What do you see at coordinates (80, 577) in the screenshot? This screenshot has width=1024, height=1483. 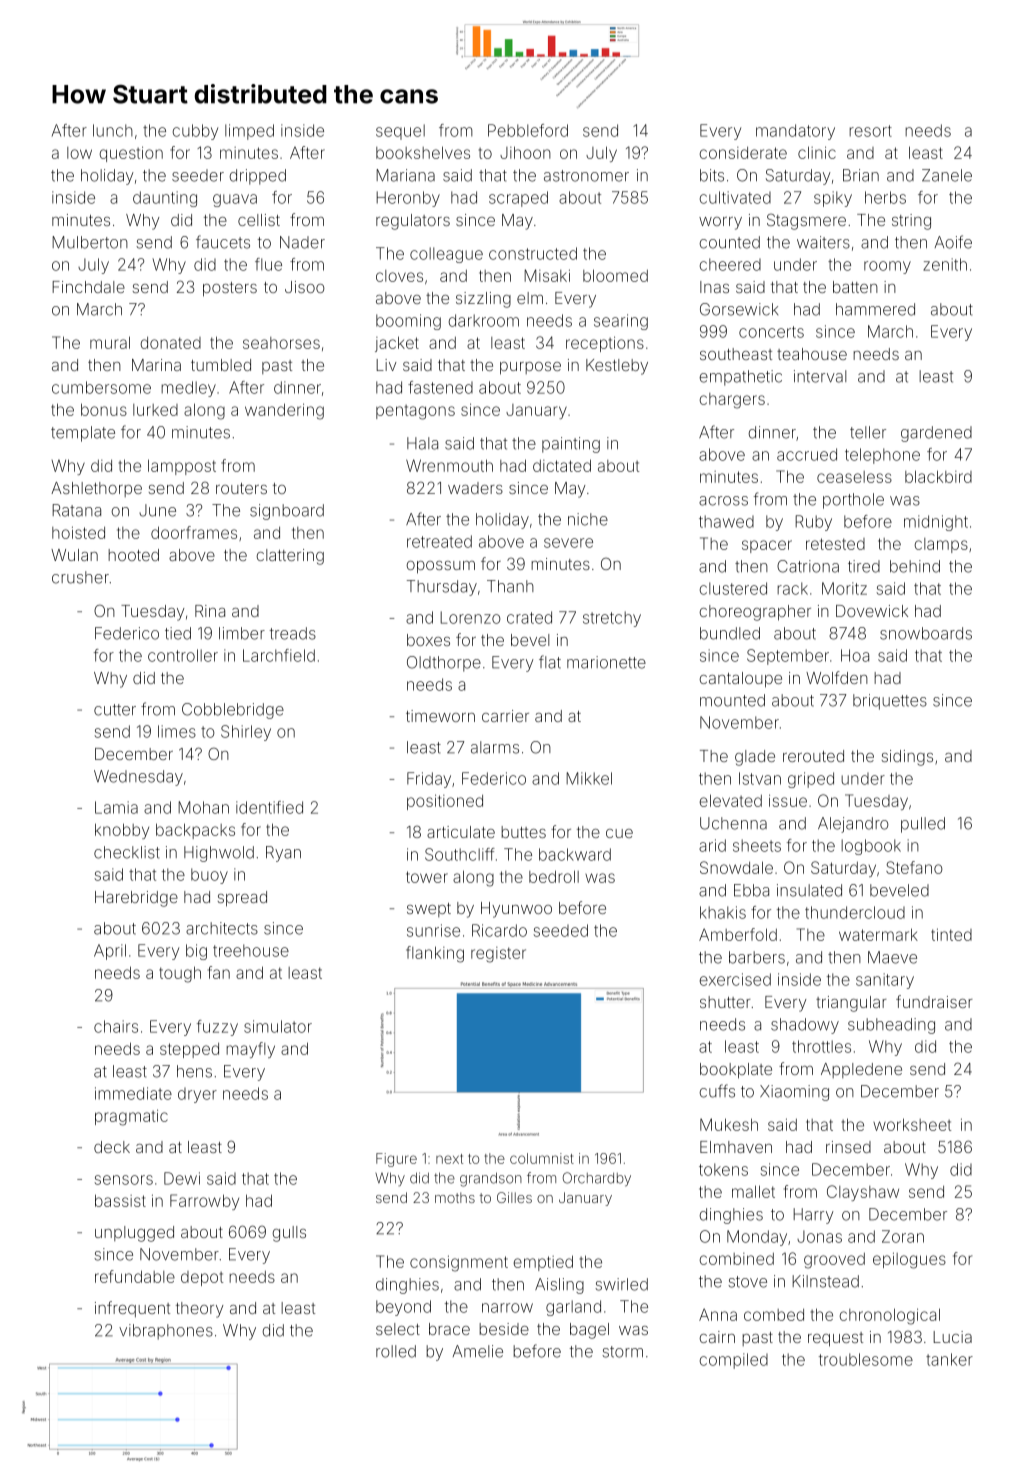 I see `crusher` at bounding box center [80, 577].
